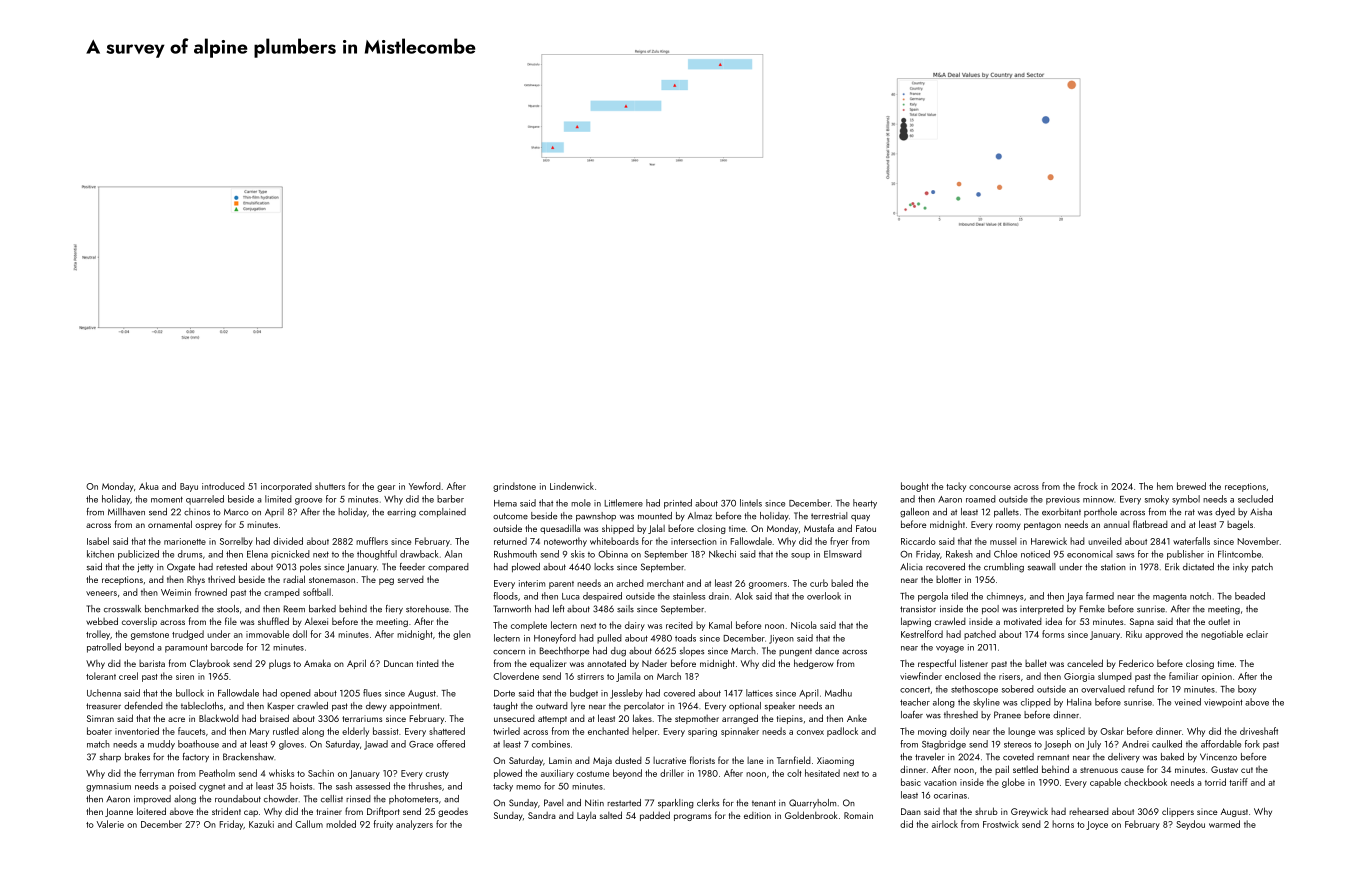  I want to click on tablecloths, so click(202, 706).
